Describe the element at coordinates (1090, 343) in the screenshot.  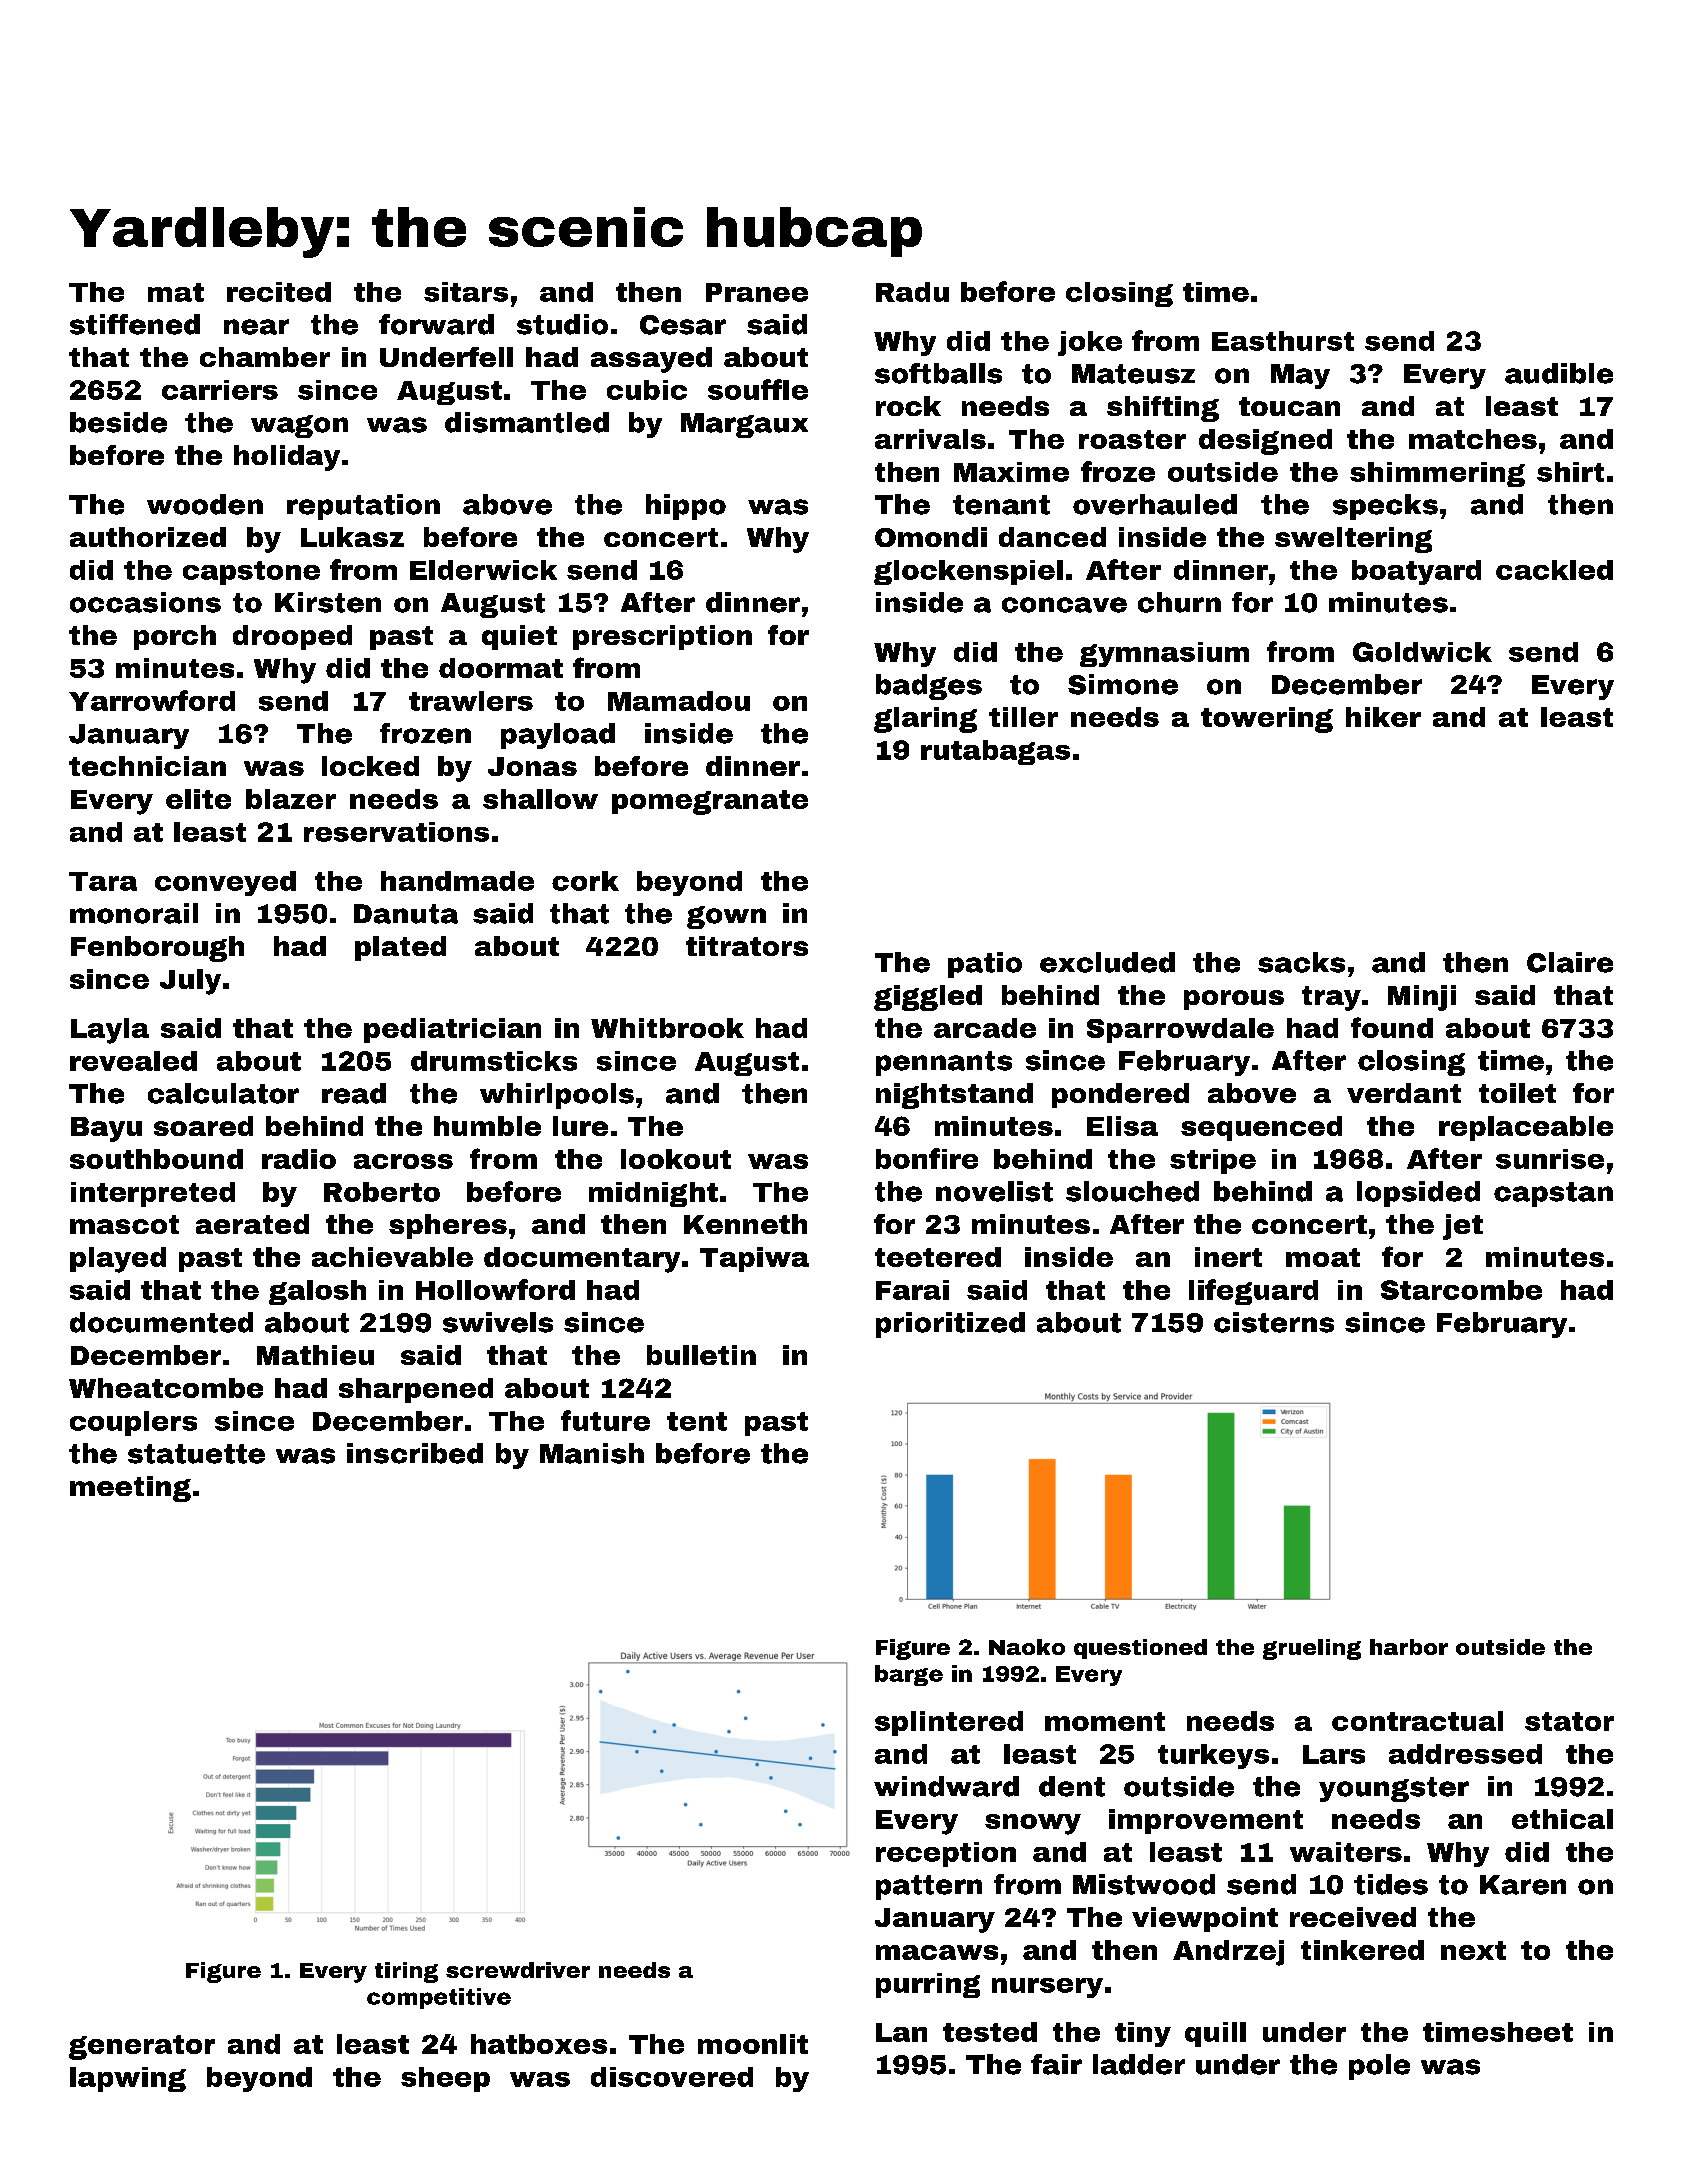
I see `joke` at that location.
